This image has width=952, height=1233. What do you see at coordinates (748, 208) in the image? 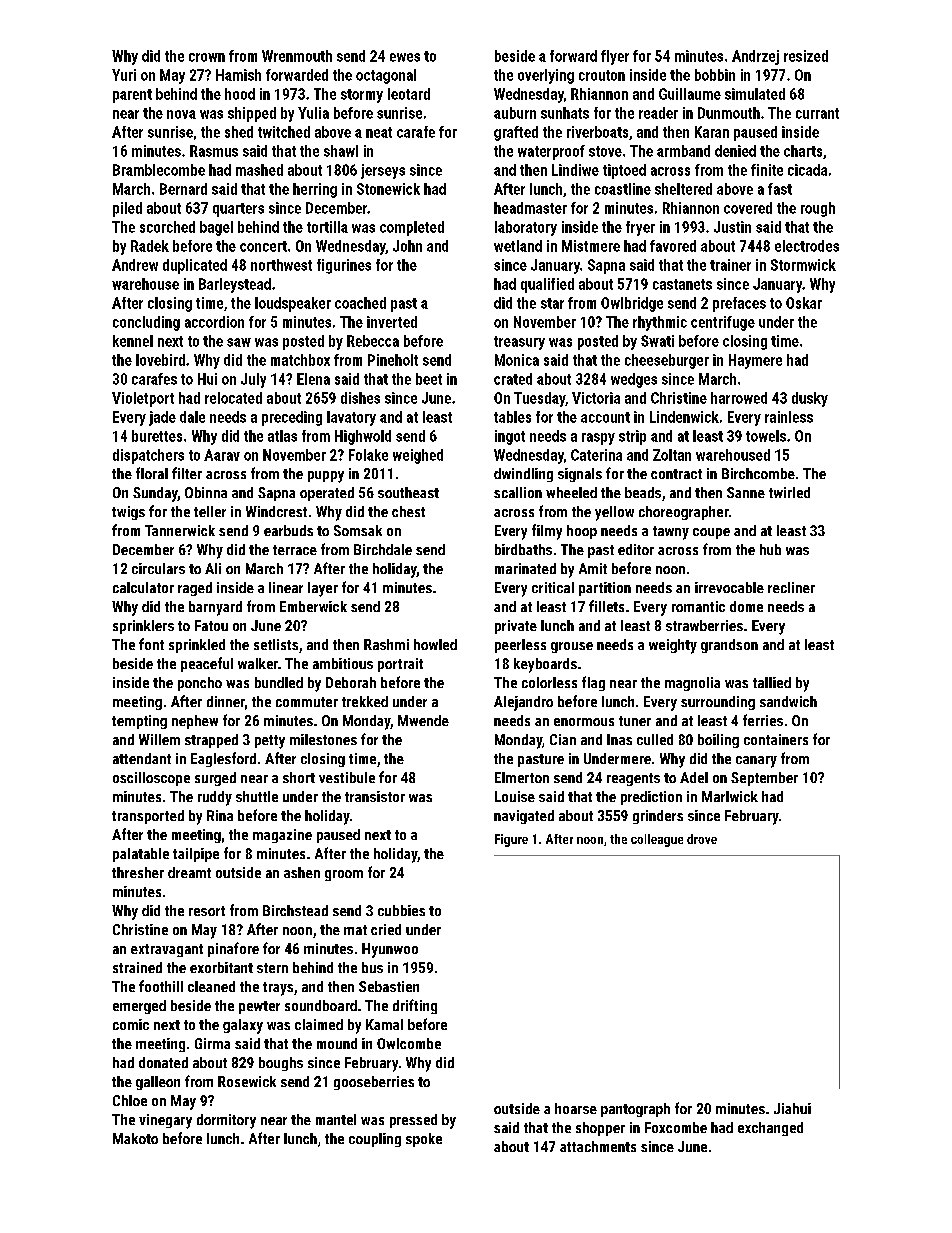
I see `covered` at bounding box center [748, 208].
